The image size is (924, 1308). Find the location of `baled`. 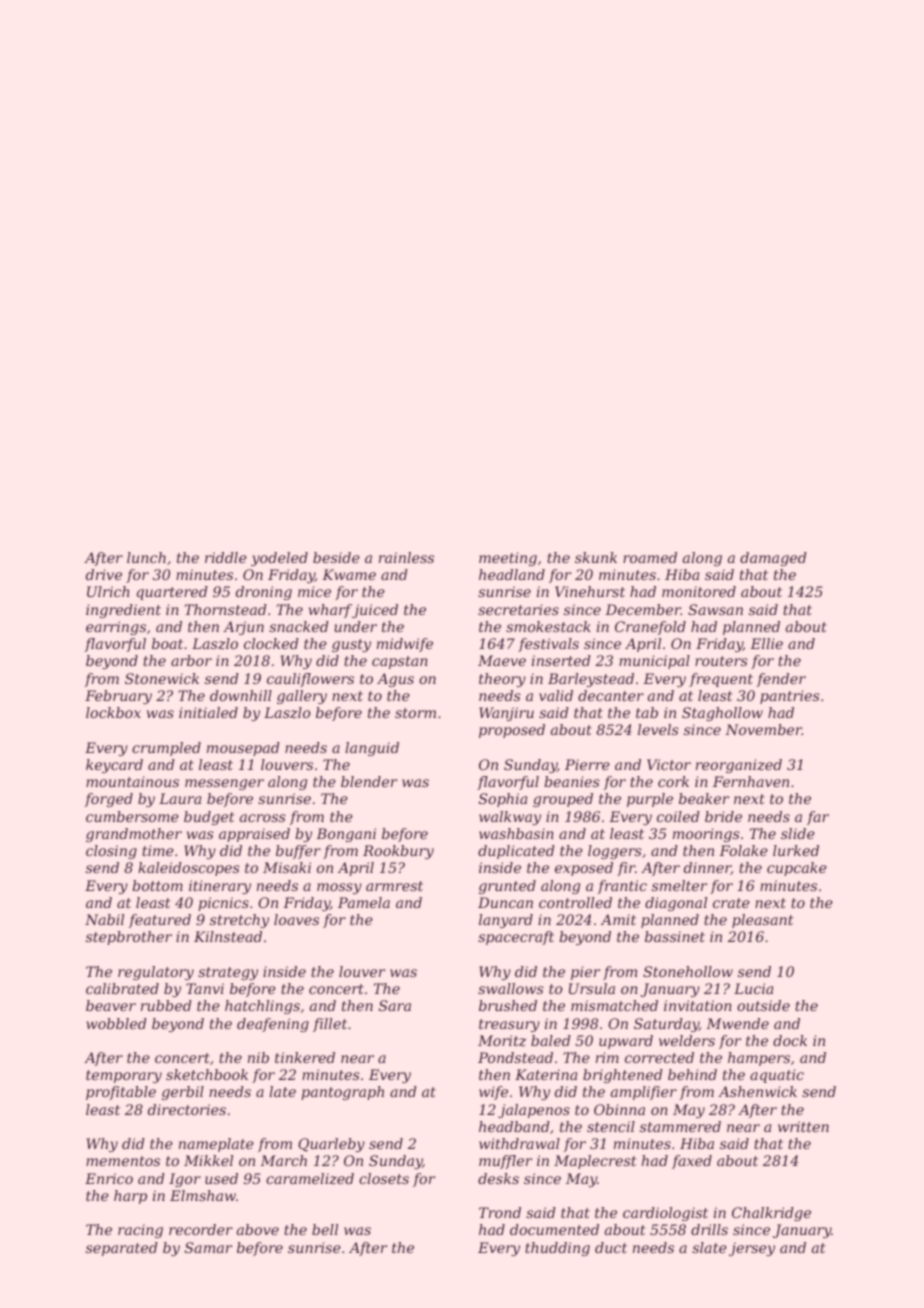

baled is located at coordinates (551, 1040).
